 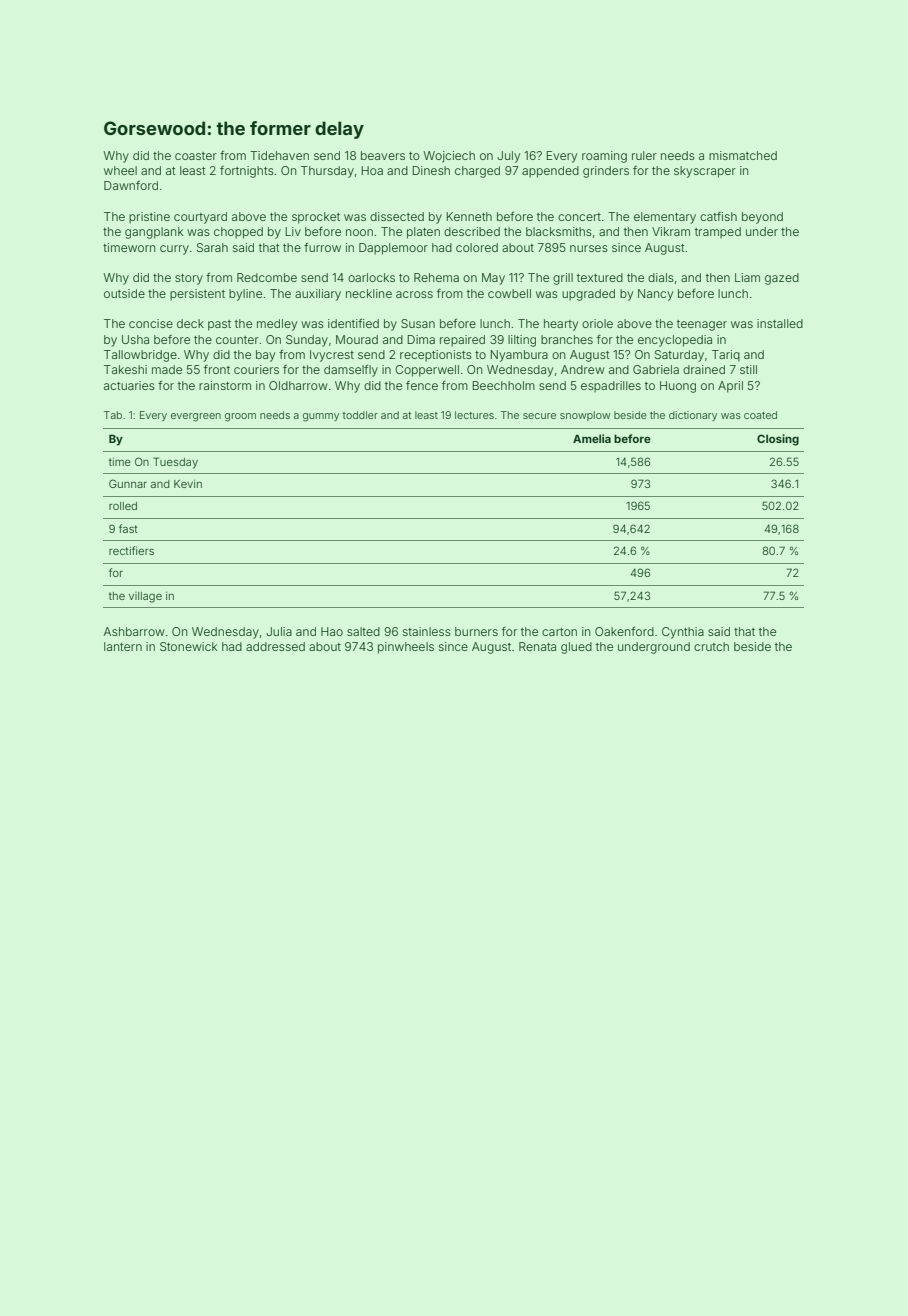 I want to click on Mourad, so click(x=357, y=339).
